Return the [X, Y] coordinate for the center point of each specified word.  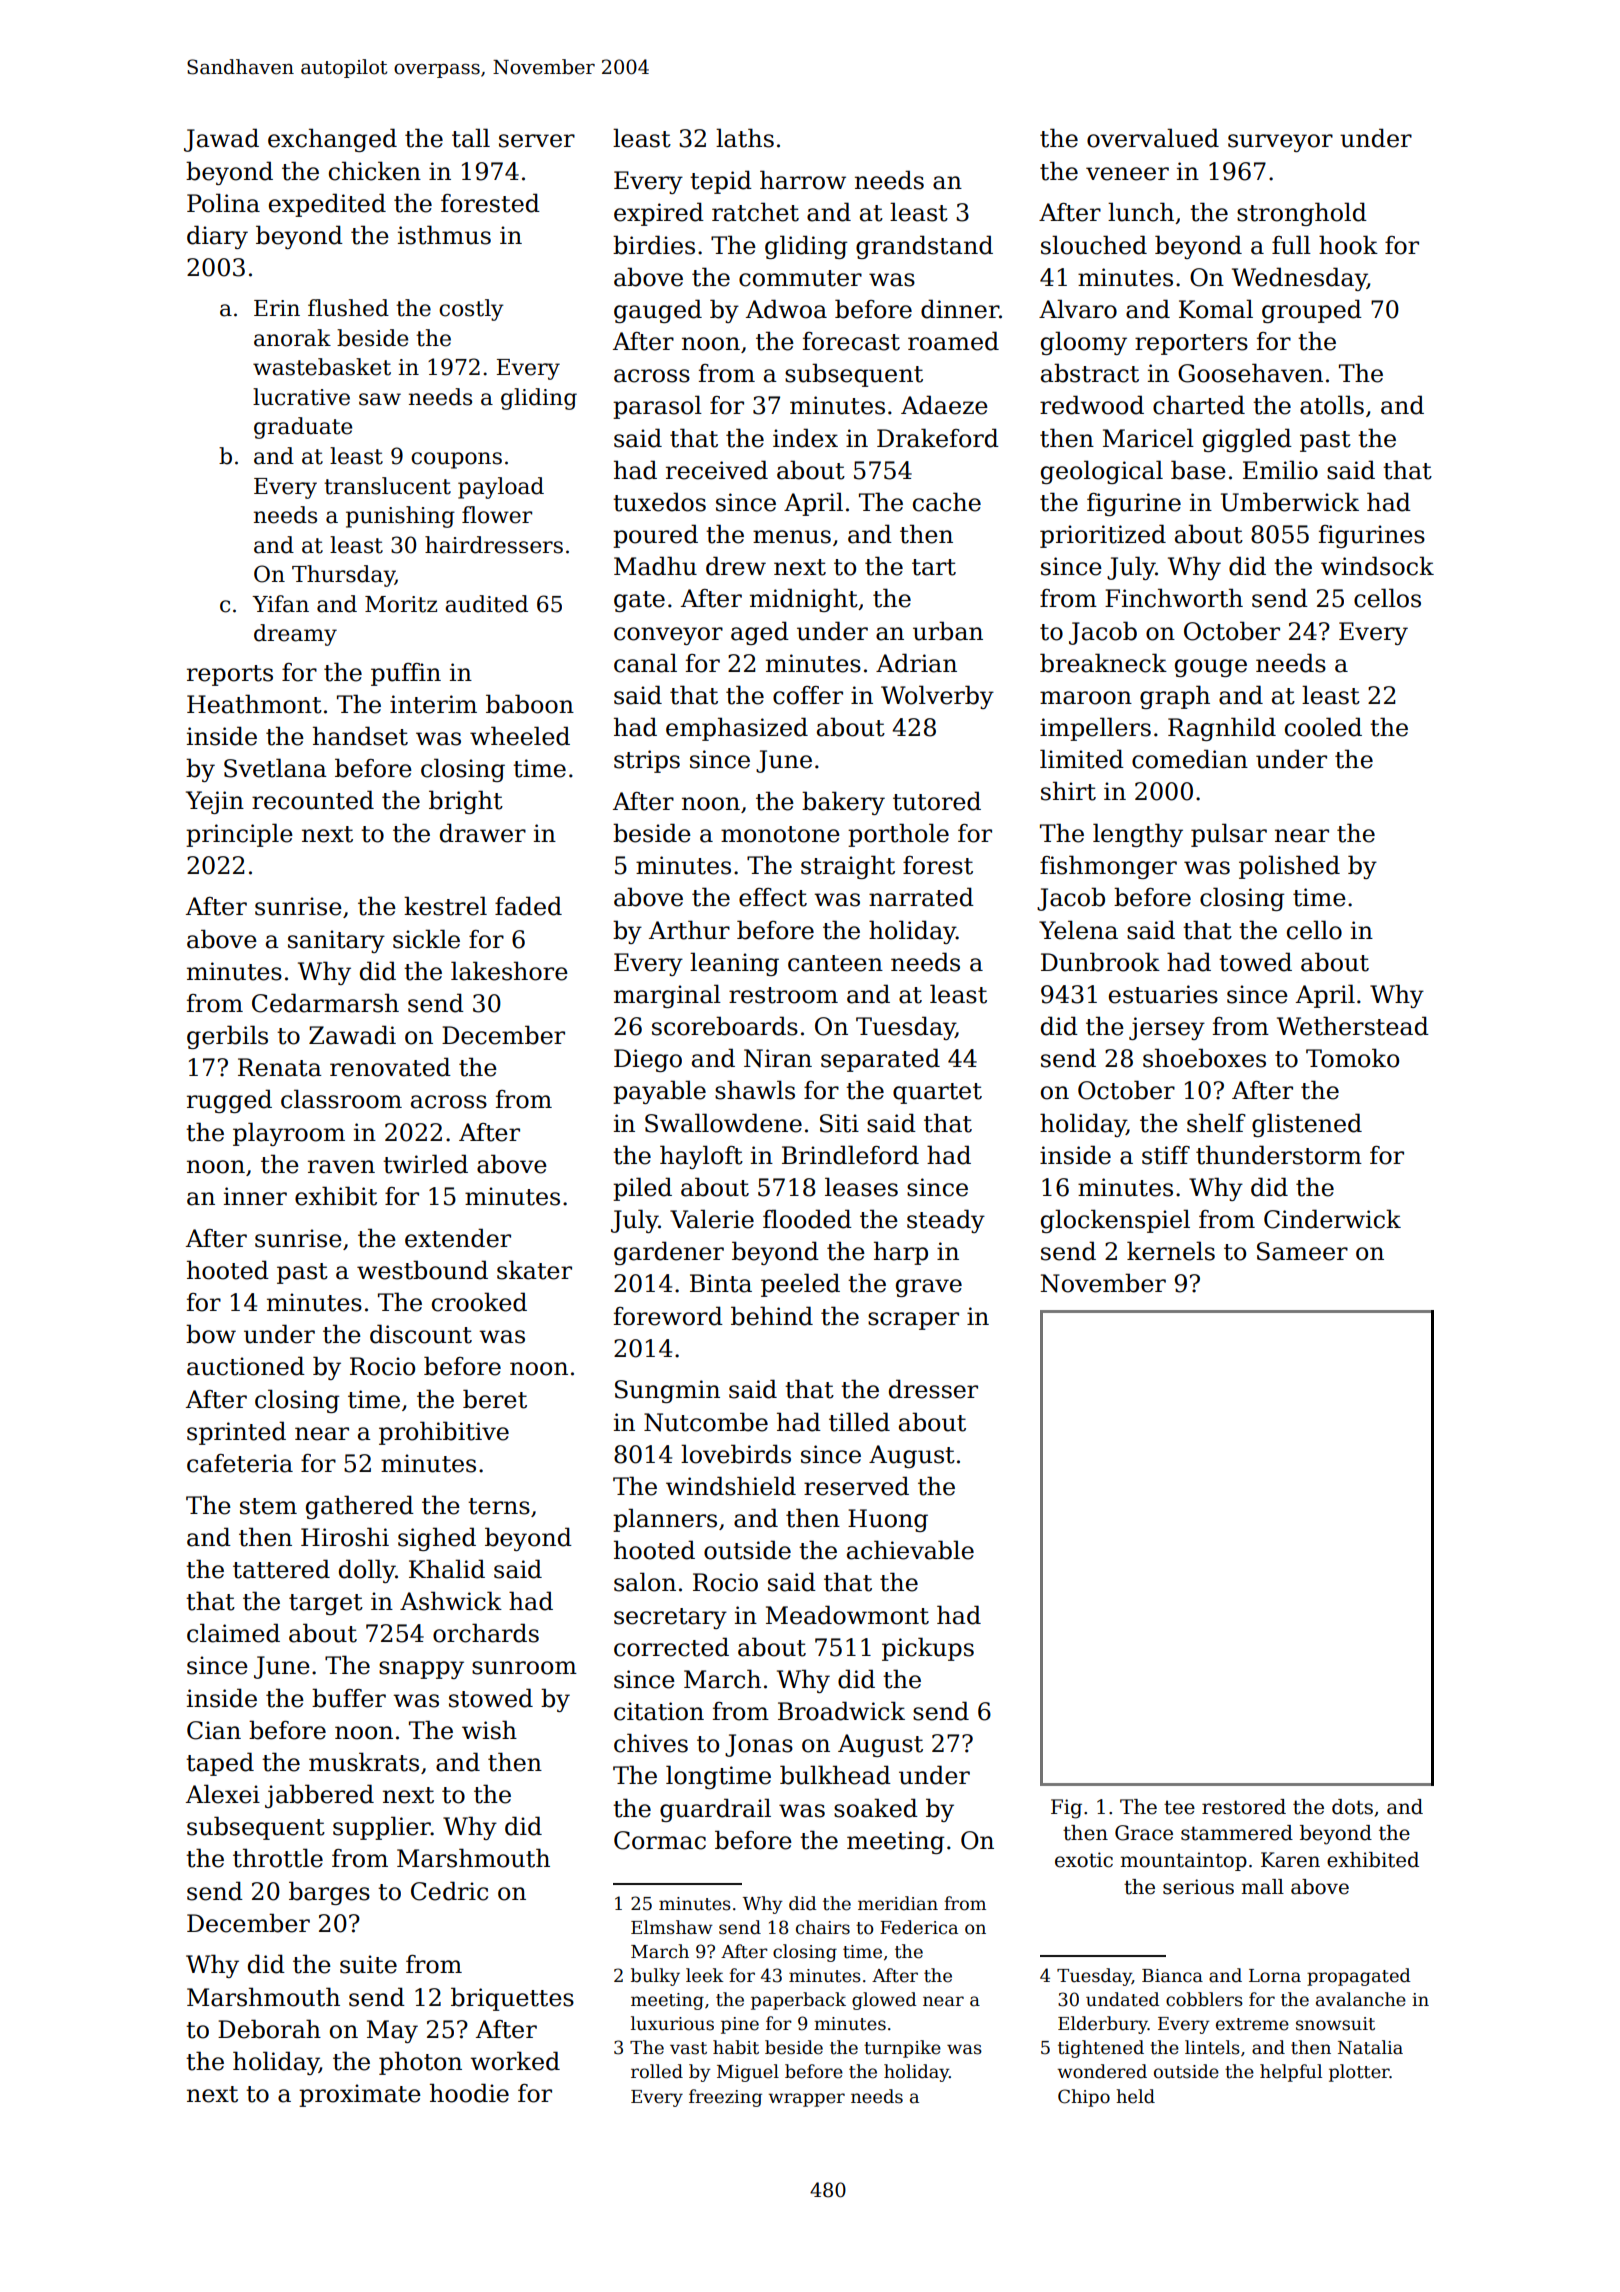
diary [217, 237]
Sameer [1302, 1251]
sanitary [336, 941]
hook [1348, 245]
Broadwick [841, 1711]
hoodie [469, 2093]
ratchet [755, 212]
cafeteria [240, 1463]
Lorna [1275, 1976]
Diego [648, 1060]
